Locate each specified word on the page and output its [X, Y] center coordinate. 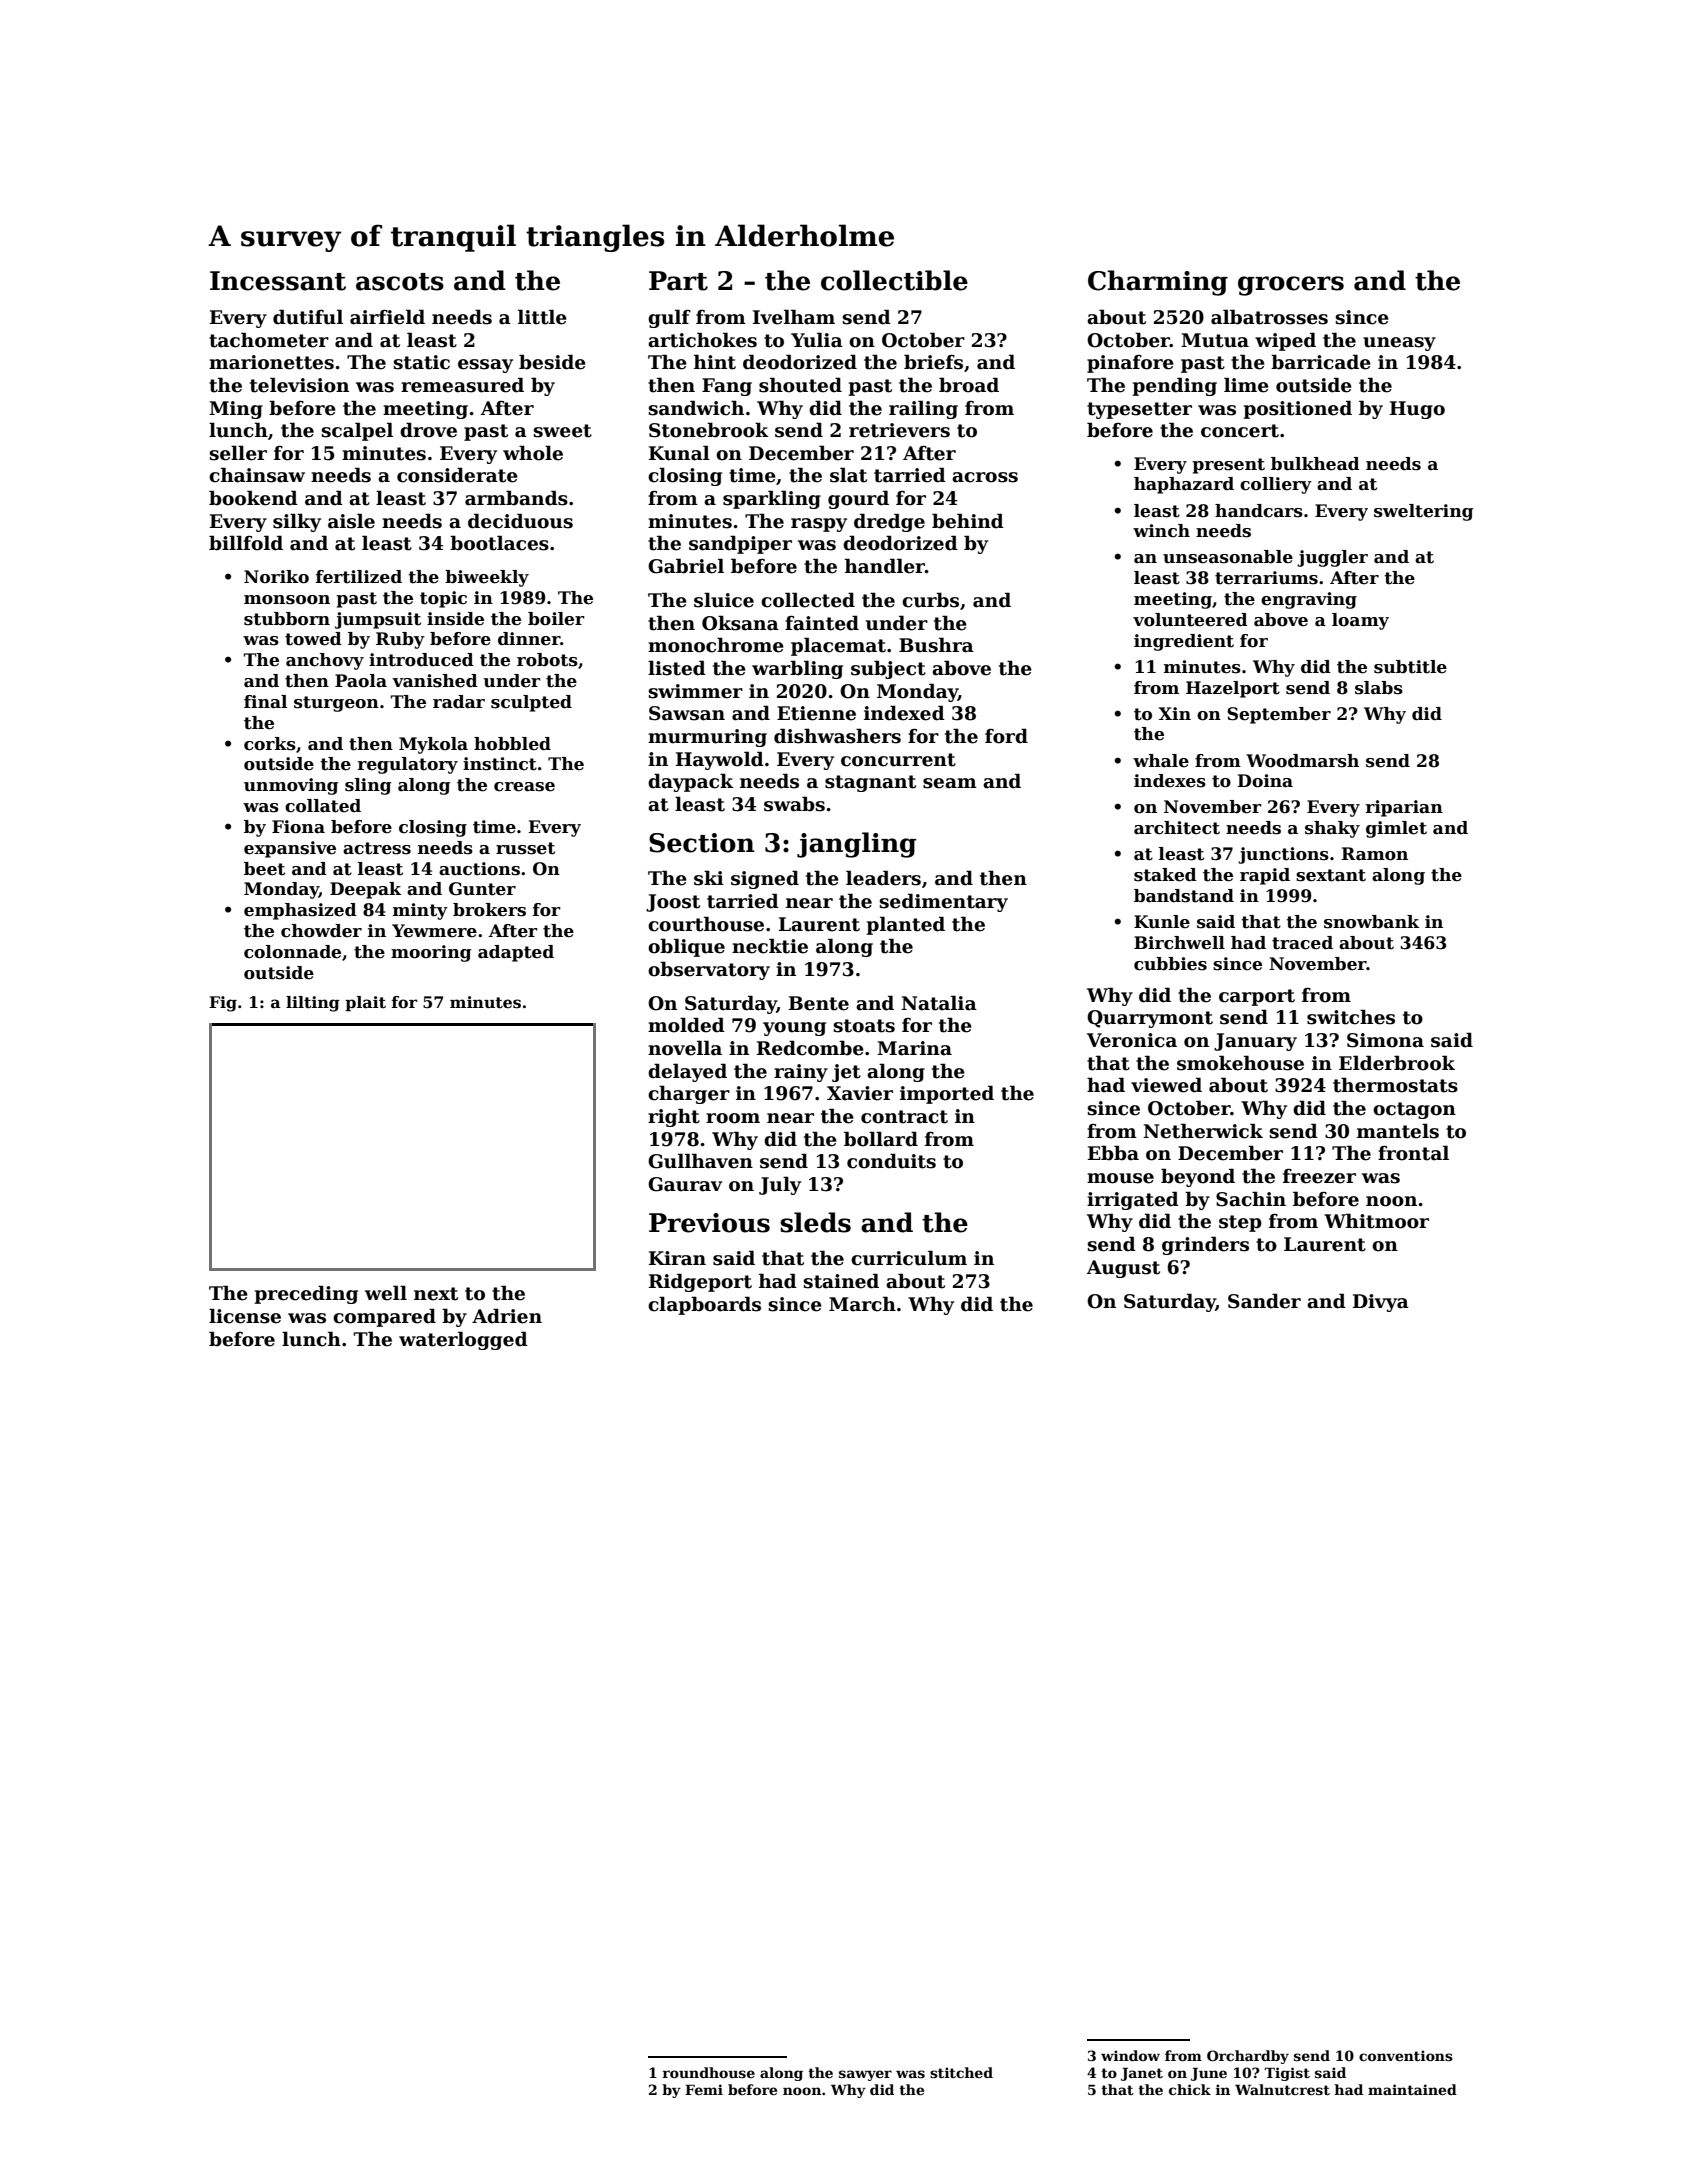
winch [1161, 531]
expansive [290, 849]
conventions [1406, 2055]
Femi [704, 2089]
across [985, 477]
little [542, 317]
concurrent [898, 760]
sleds [815, 1222]
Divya [1381, 1303]
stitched [961, 2072]
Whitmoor [1376, 1221]
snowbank [1371, 922]
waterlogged [463, 1340]
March [862, 1304]
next [436, 1294]
